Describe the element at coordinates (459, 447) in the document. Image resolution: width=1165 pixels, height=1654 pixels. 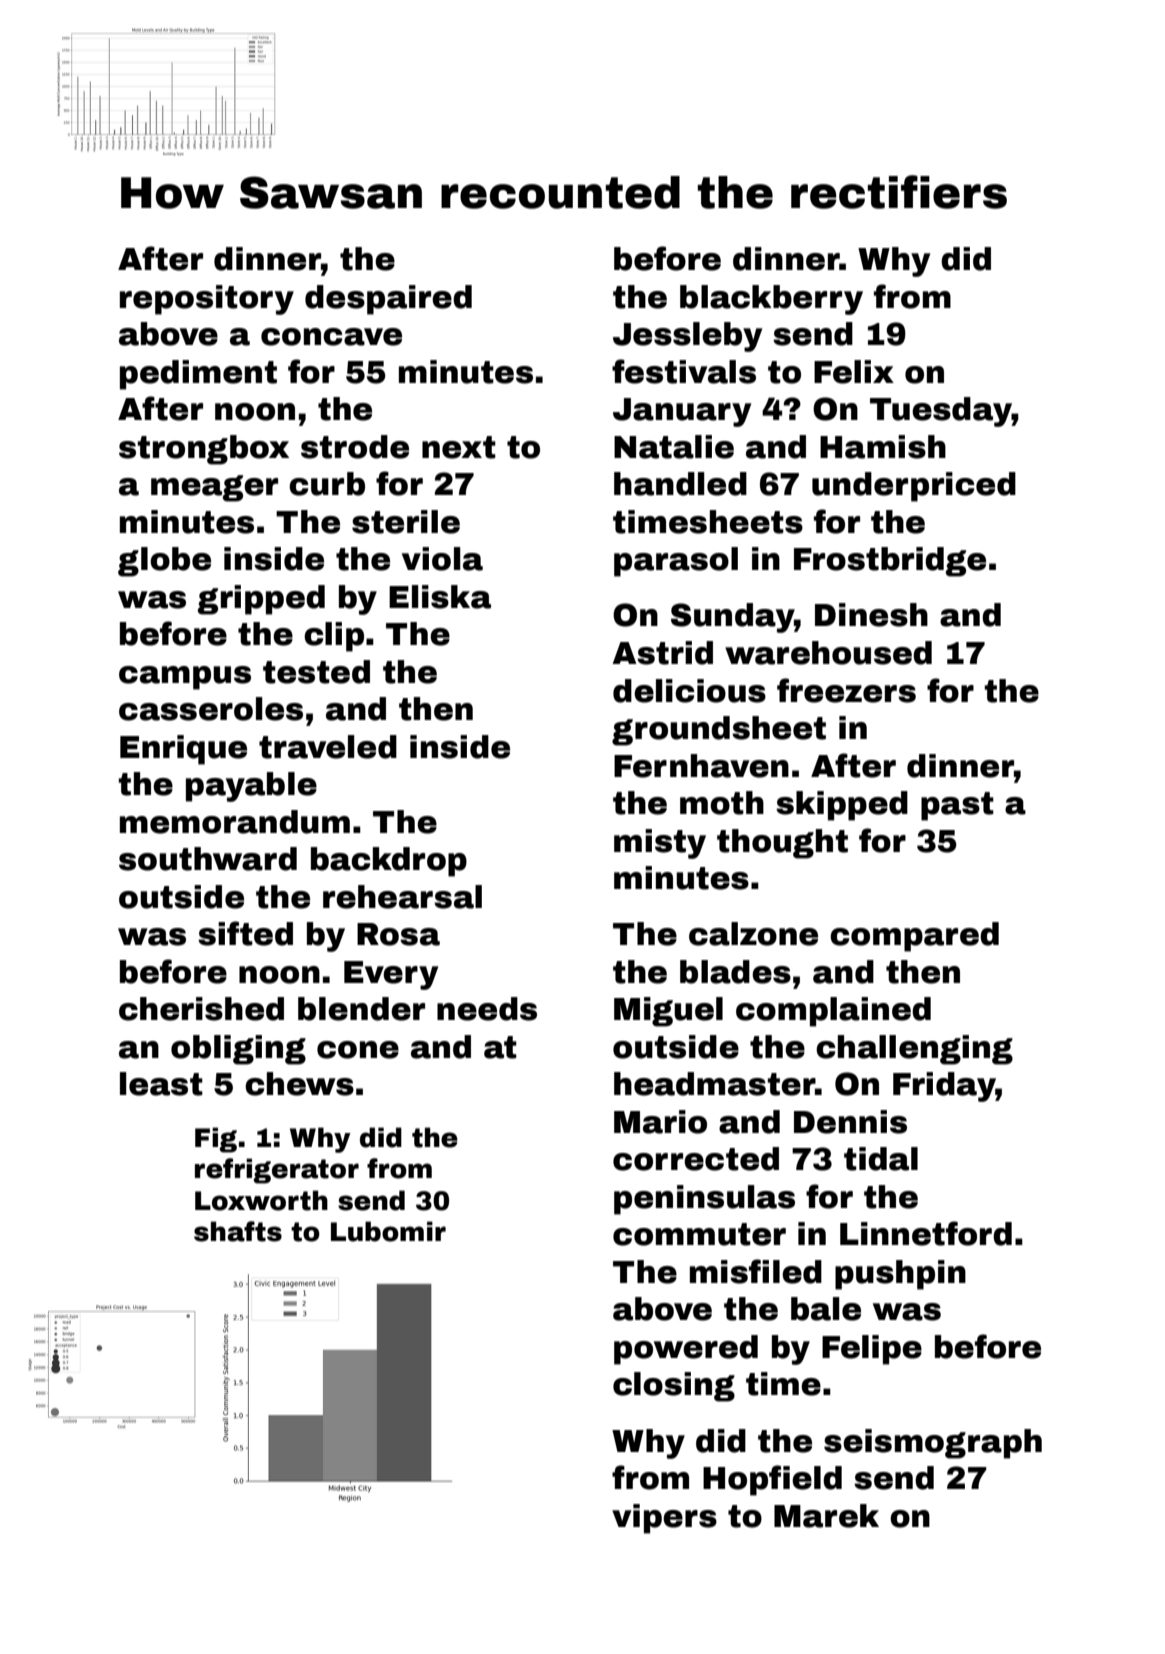
I see `next` at that location.
